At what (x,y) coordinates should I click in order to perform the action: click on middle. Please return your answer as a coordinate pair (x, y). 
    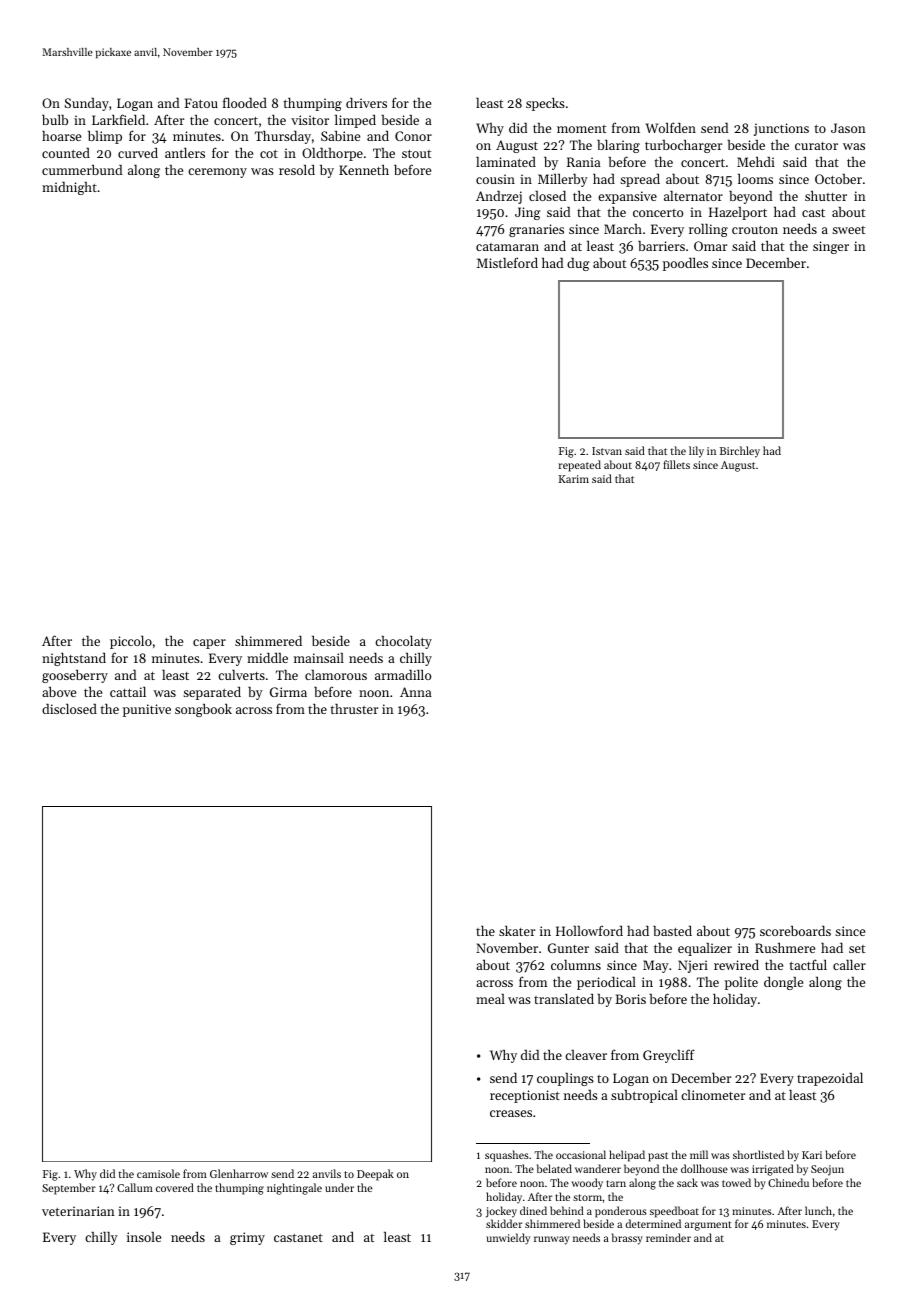
    Looking at the image, I should click on (267, 658).
